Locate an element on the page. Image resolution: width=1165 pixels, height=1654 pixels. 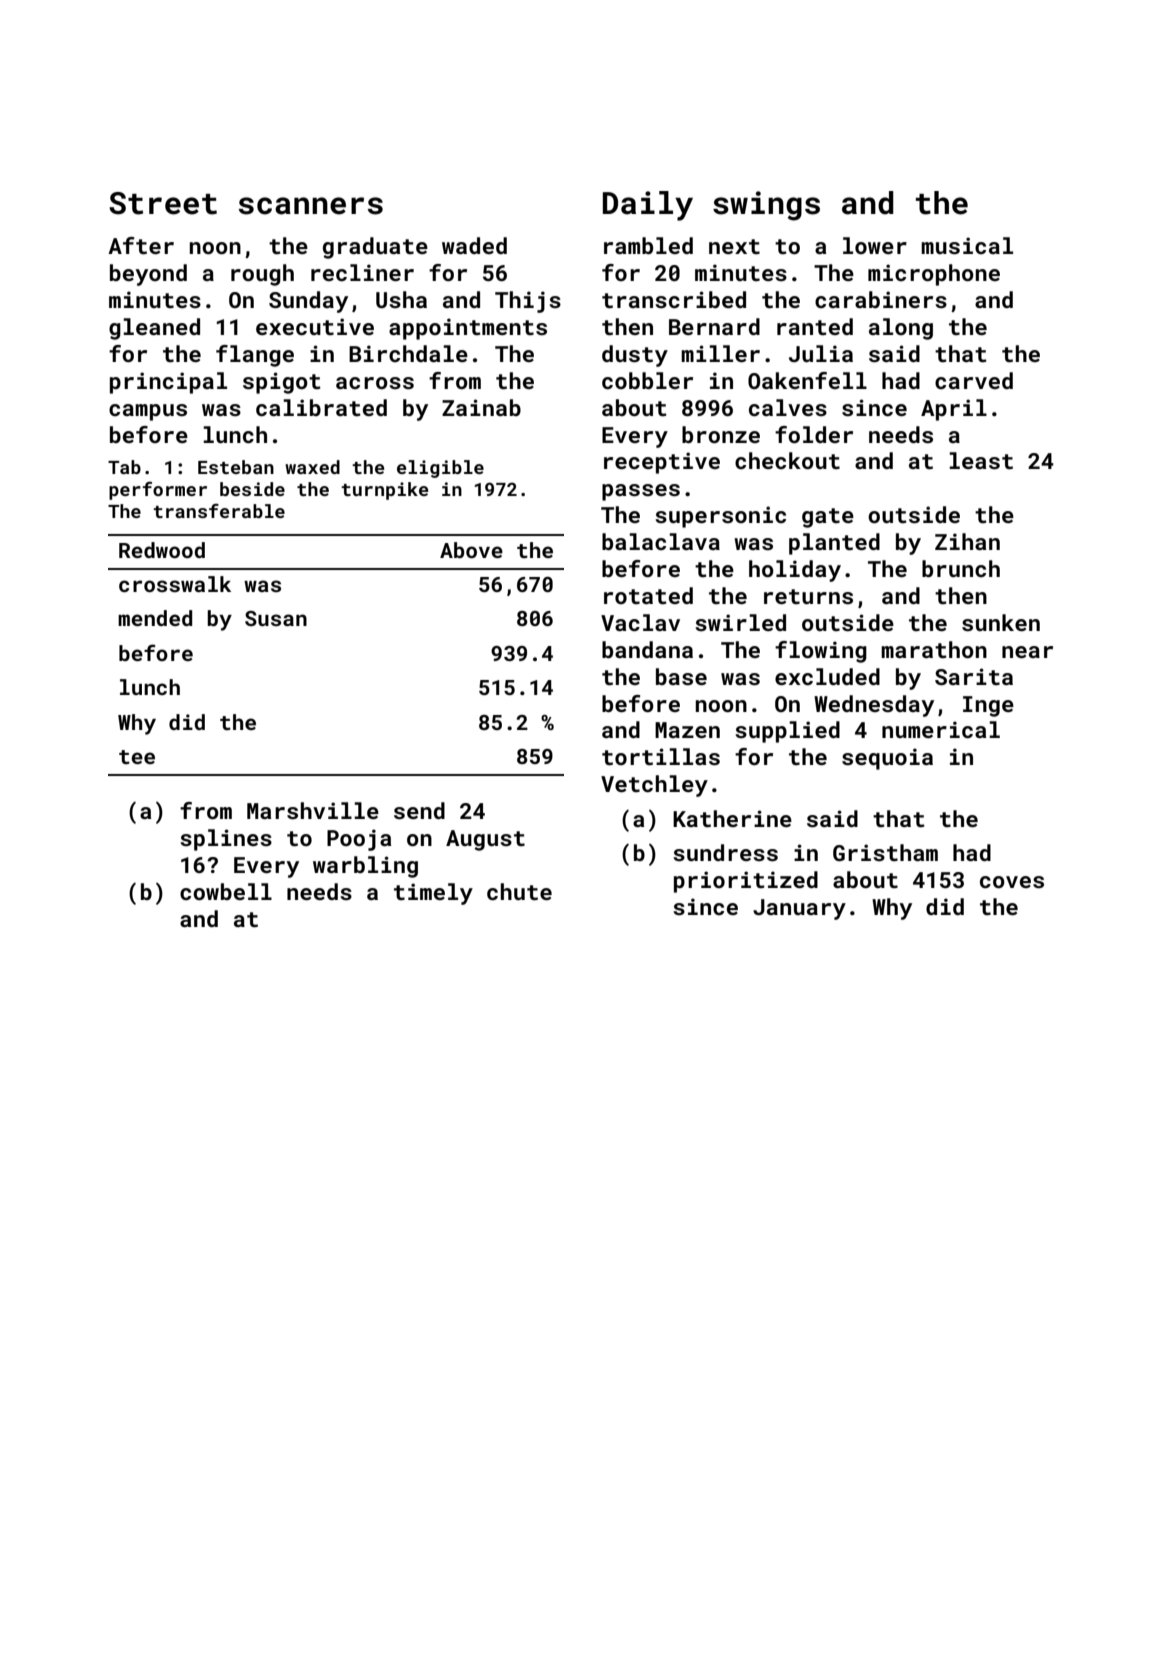
eligible is located at coordinates (440, 469).
